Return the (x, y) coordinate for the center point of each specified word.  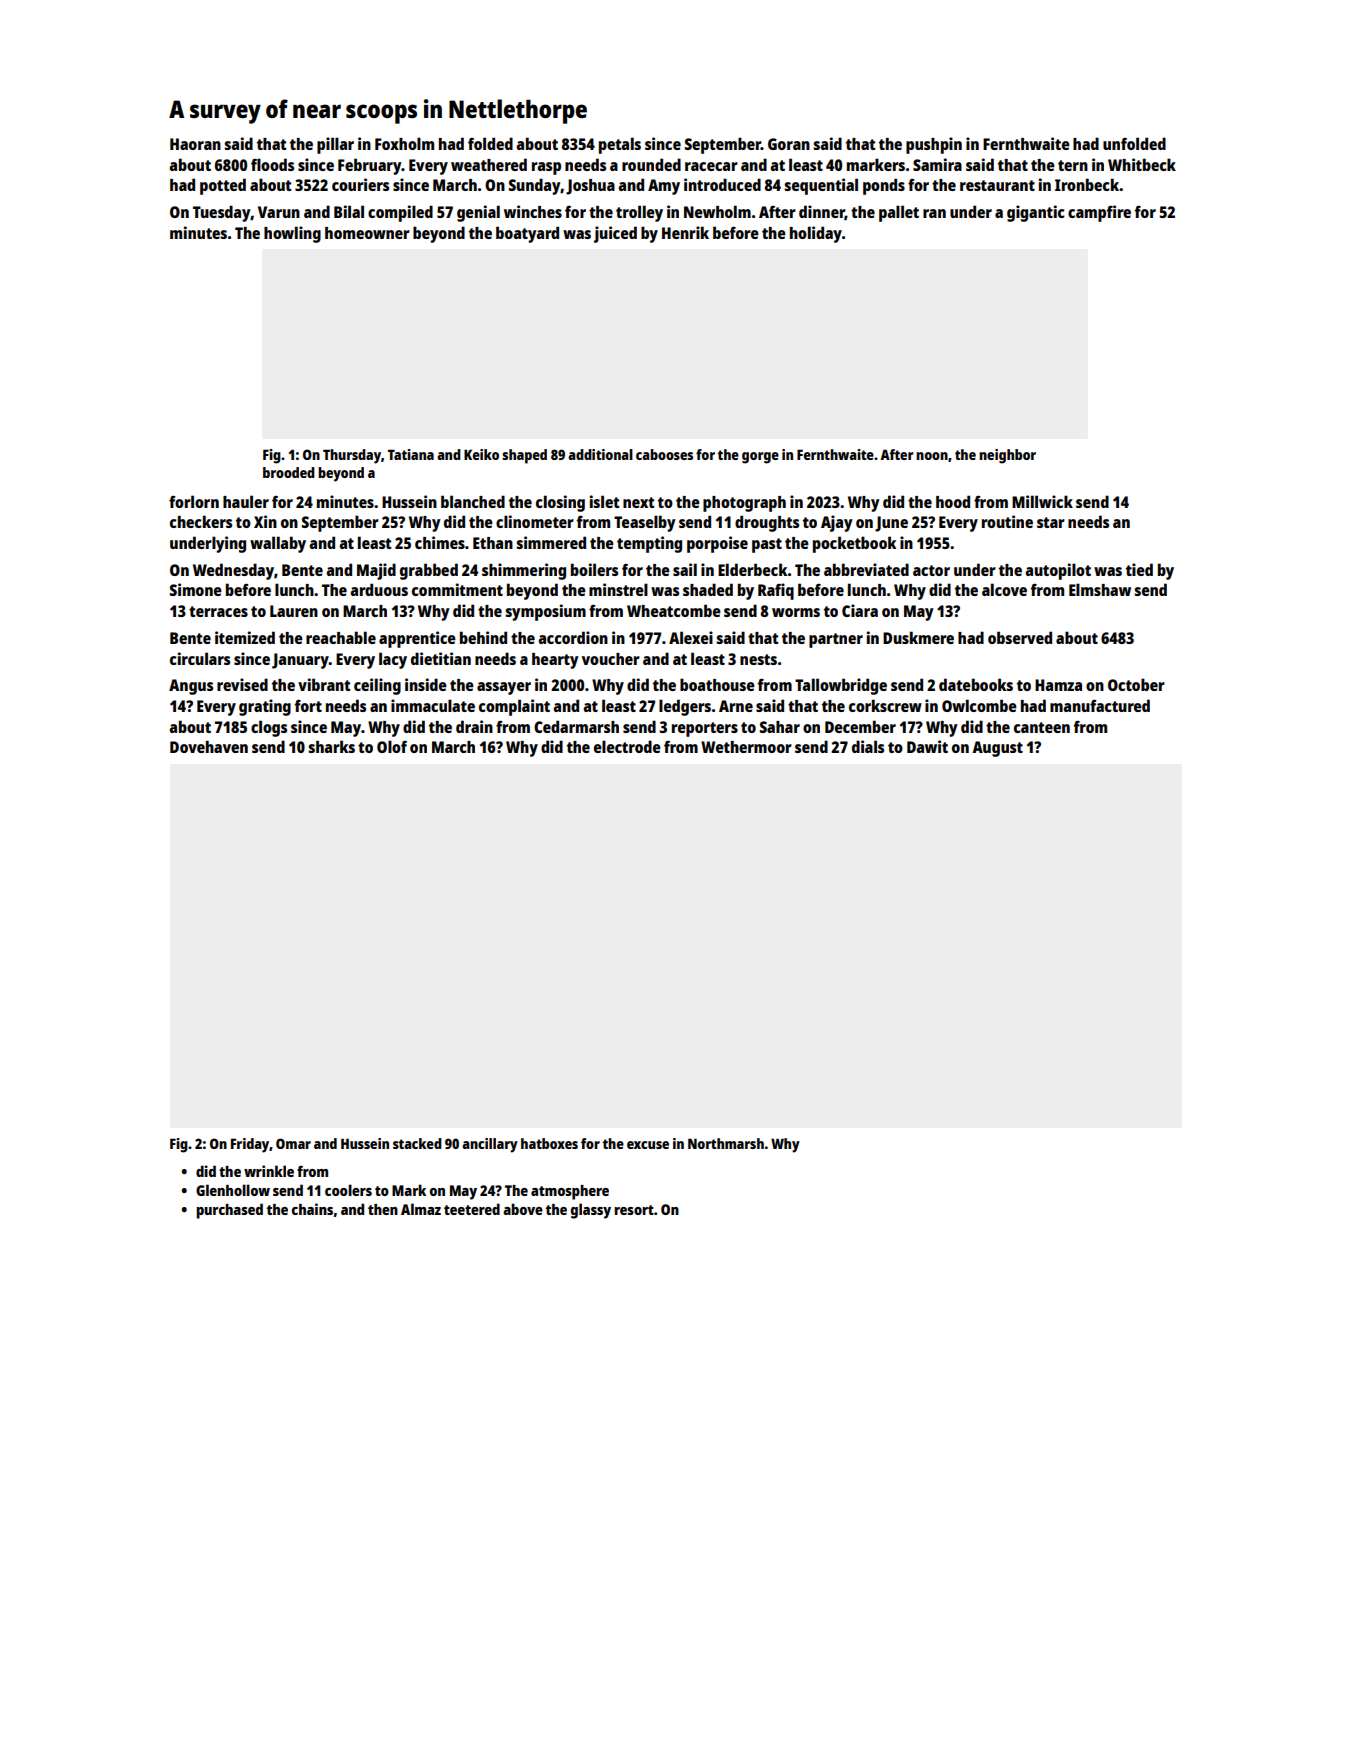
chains (312, 1209)
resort (634, 1210)
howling (292, 234)
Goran (789, 144)
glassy (591, 1211)
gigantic (1035, 213)
